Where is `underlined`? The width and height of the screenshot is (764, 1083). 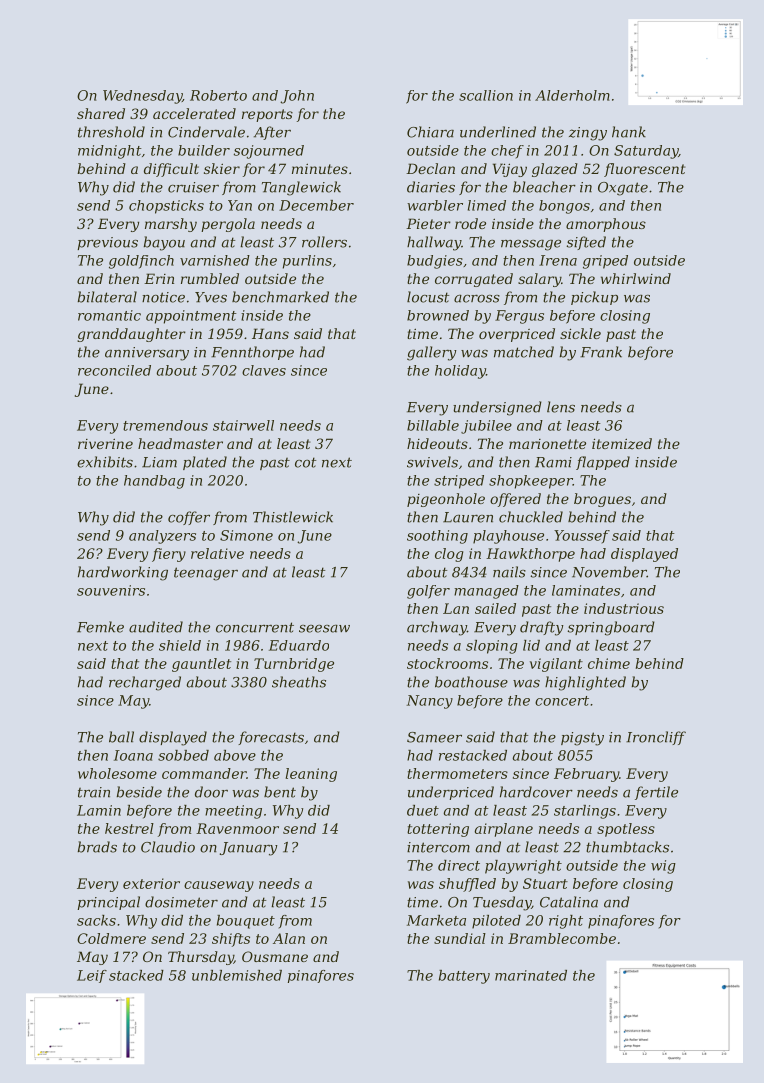
underlined is located at coordinates (498, 132).
